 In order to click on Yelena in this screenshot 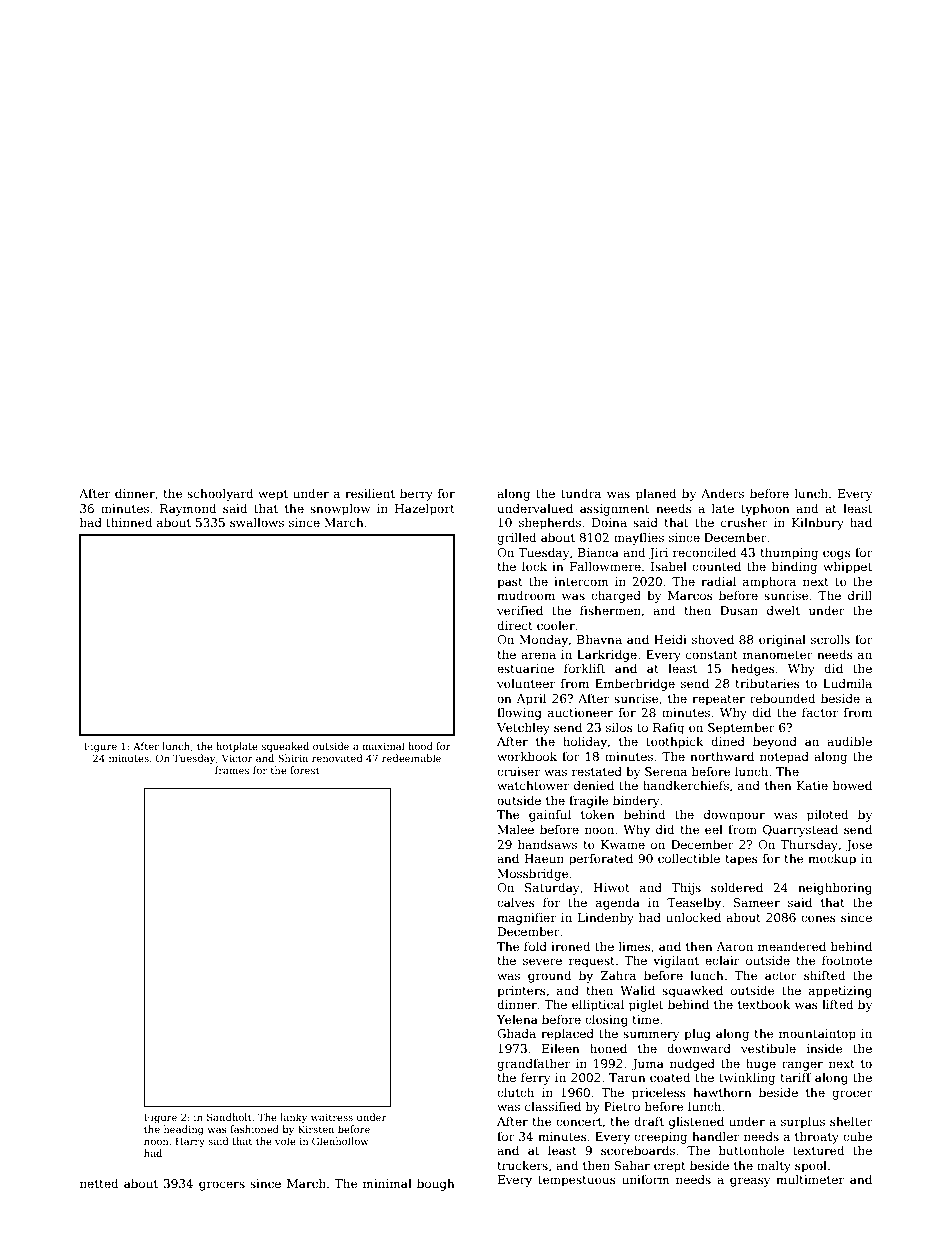, I will do `click(517, 1019)`.
